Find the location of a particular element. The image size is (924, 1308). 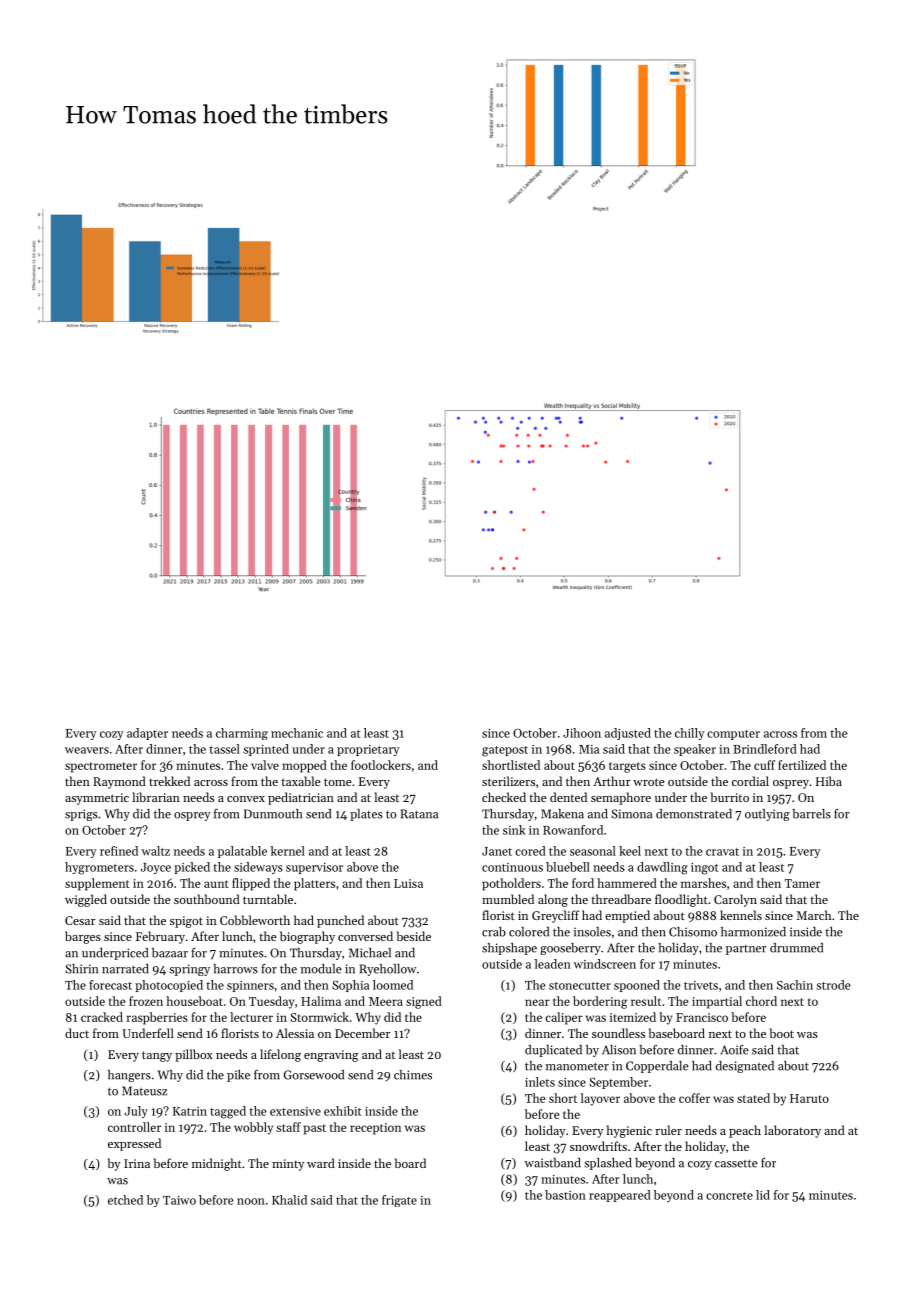

Shirin is located at coordinates (81, 969).
